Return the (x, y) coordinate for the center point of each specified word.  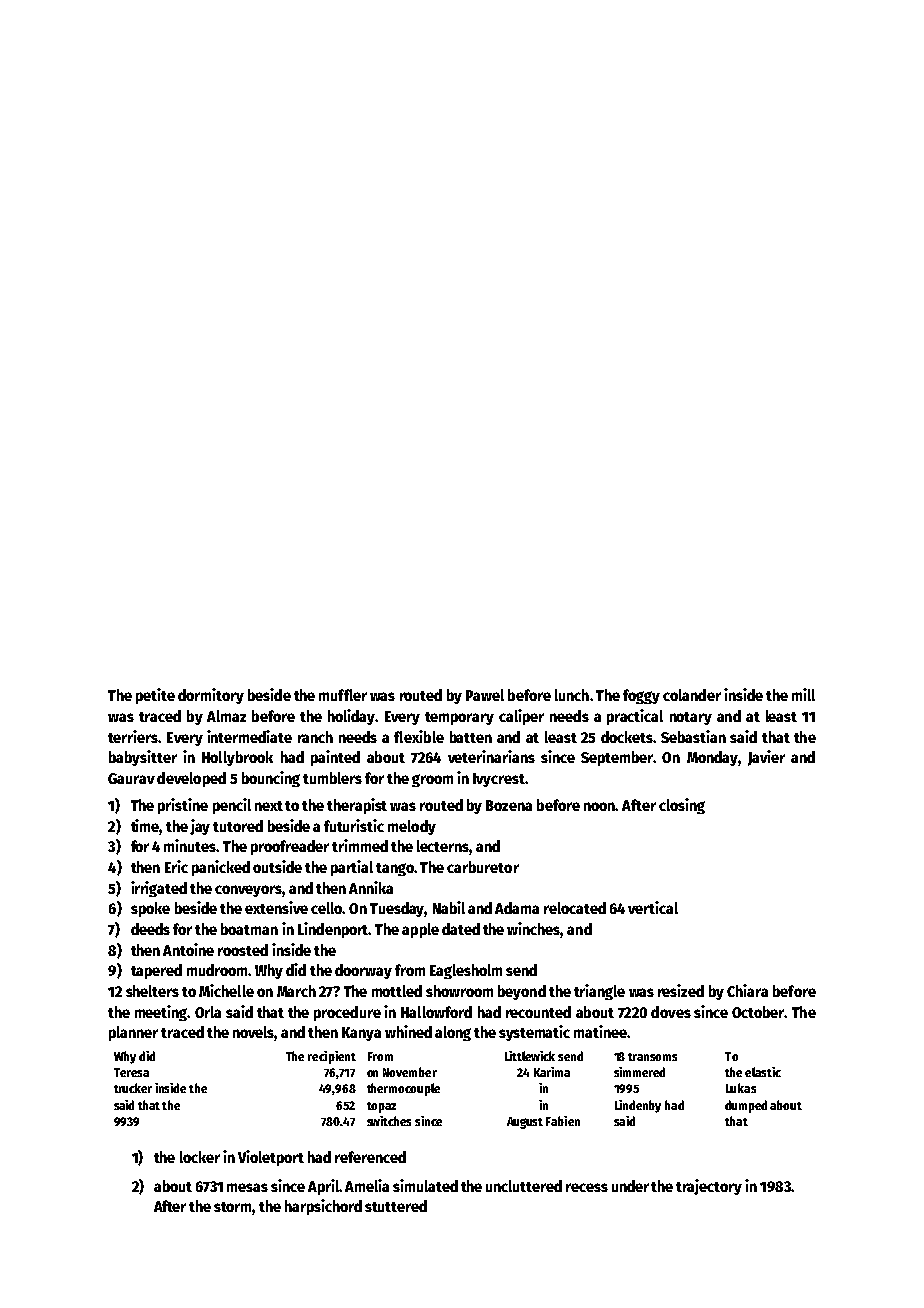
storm (233, 1208)
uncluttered (524, 1186)
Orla (208, 1012)
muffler (343, 695)
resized (681, 990)
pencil (232, 806)
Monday (712, 758)
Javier (766, 758)
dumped (746, 1106)
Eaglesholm (466, 971)
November (410, 1072)
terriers (133, 736)
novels (254, 1033)
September (617, 758)
